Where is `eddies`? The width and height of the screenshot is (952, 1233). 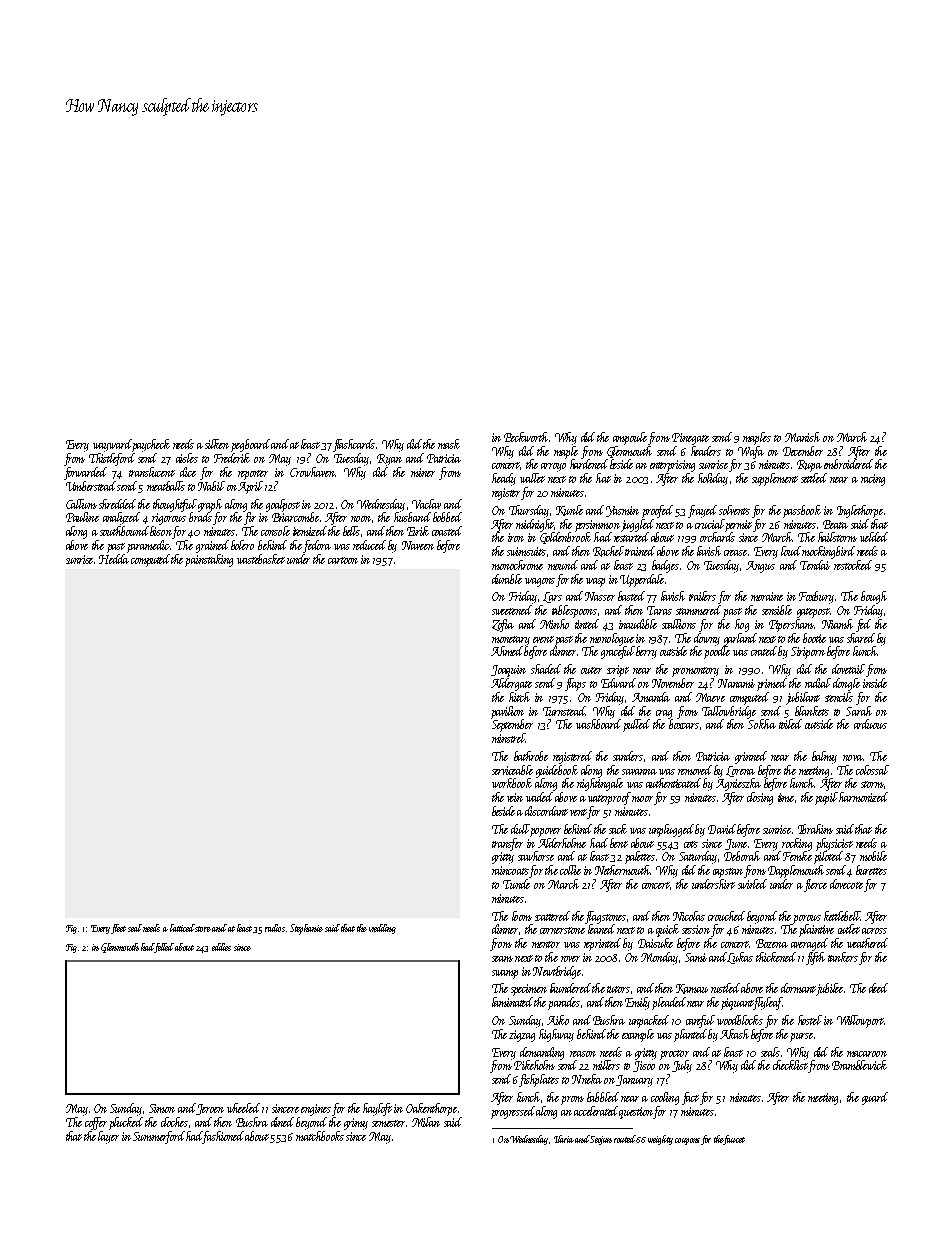 eddies is located at coordinates (221, 947).
